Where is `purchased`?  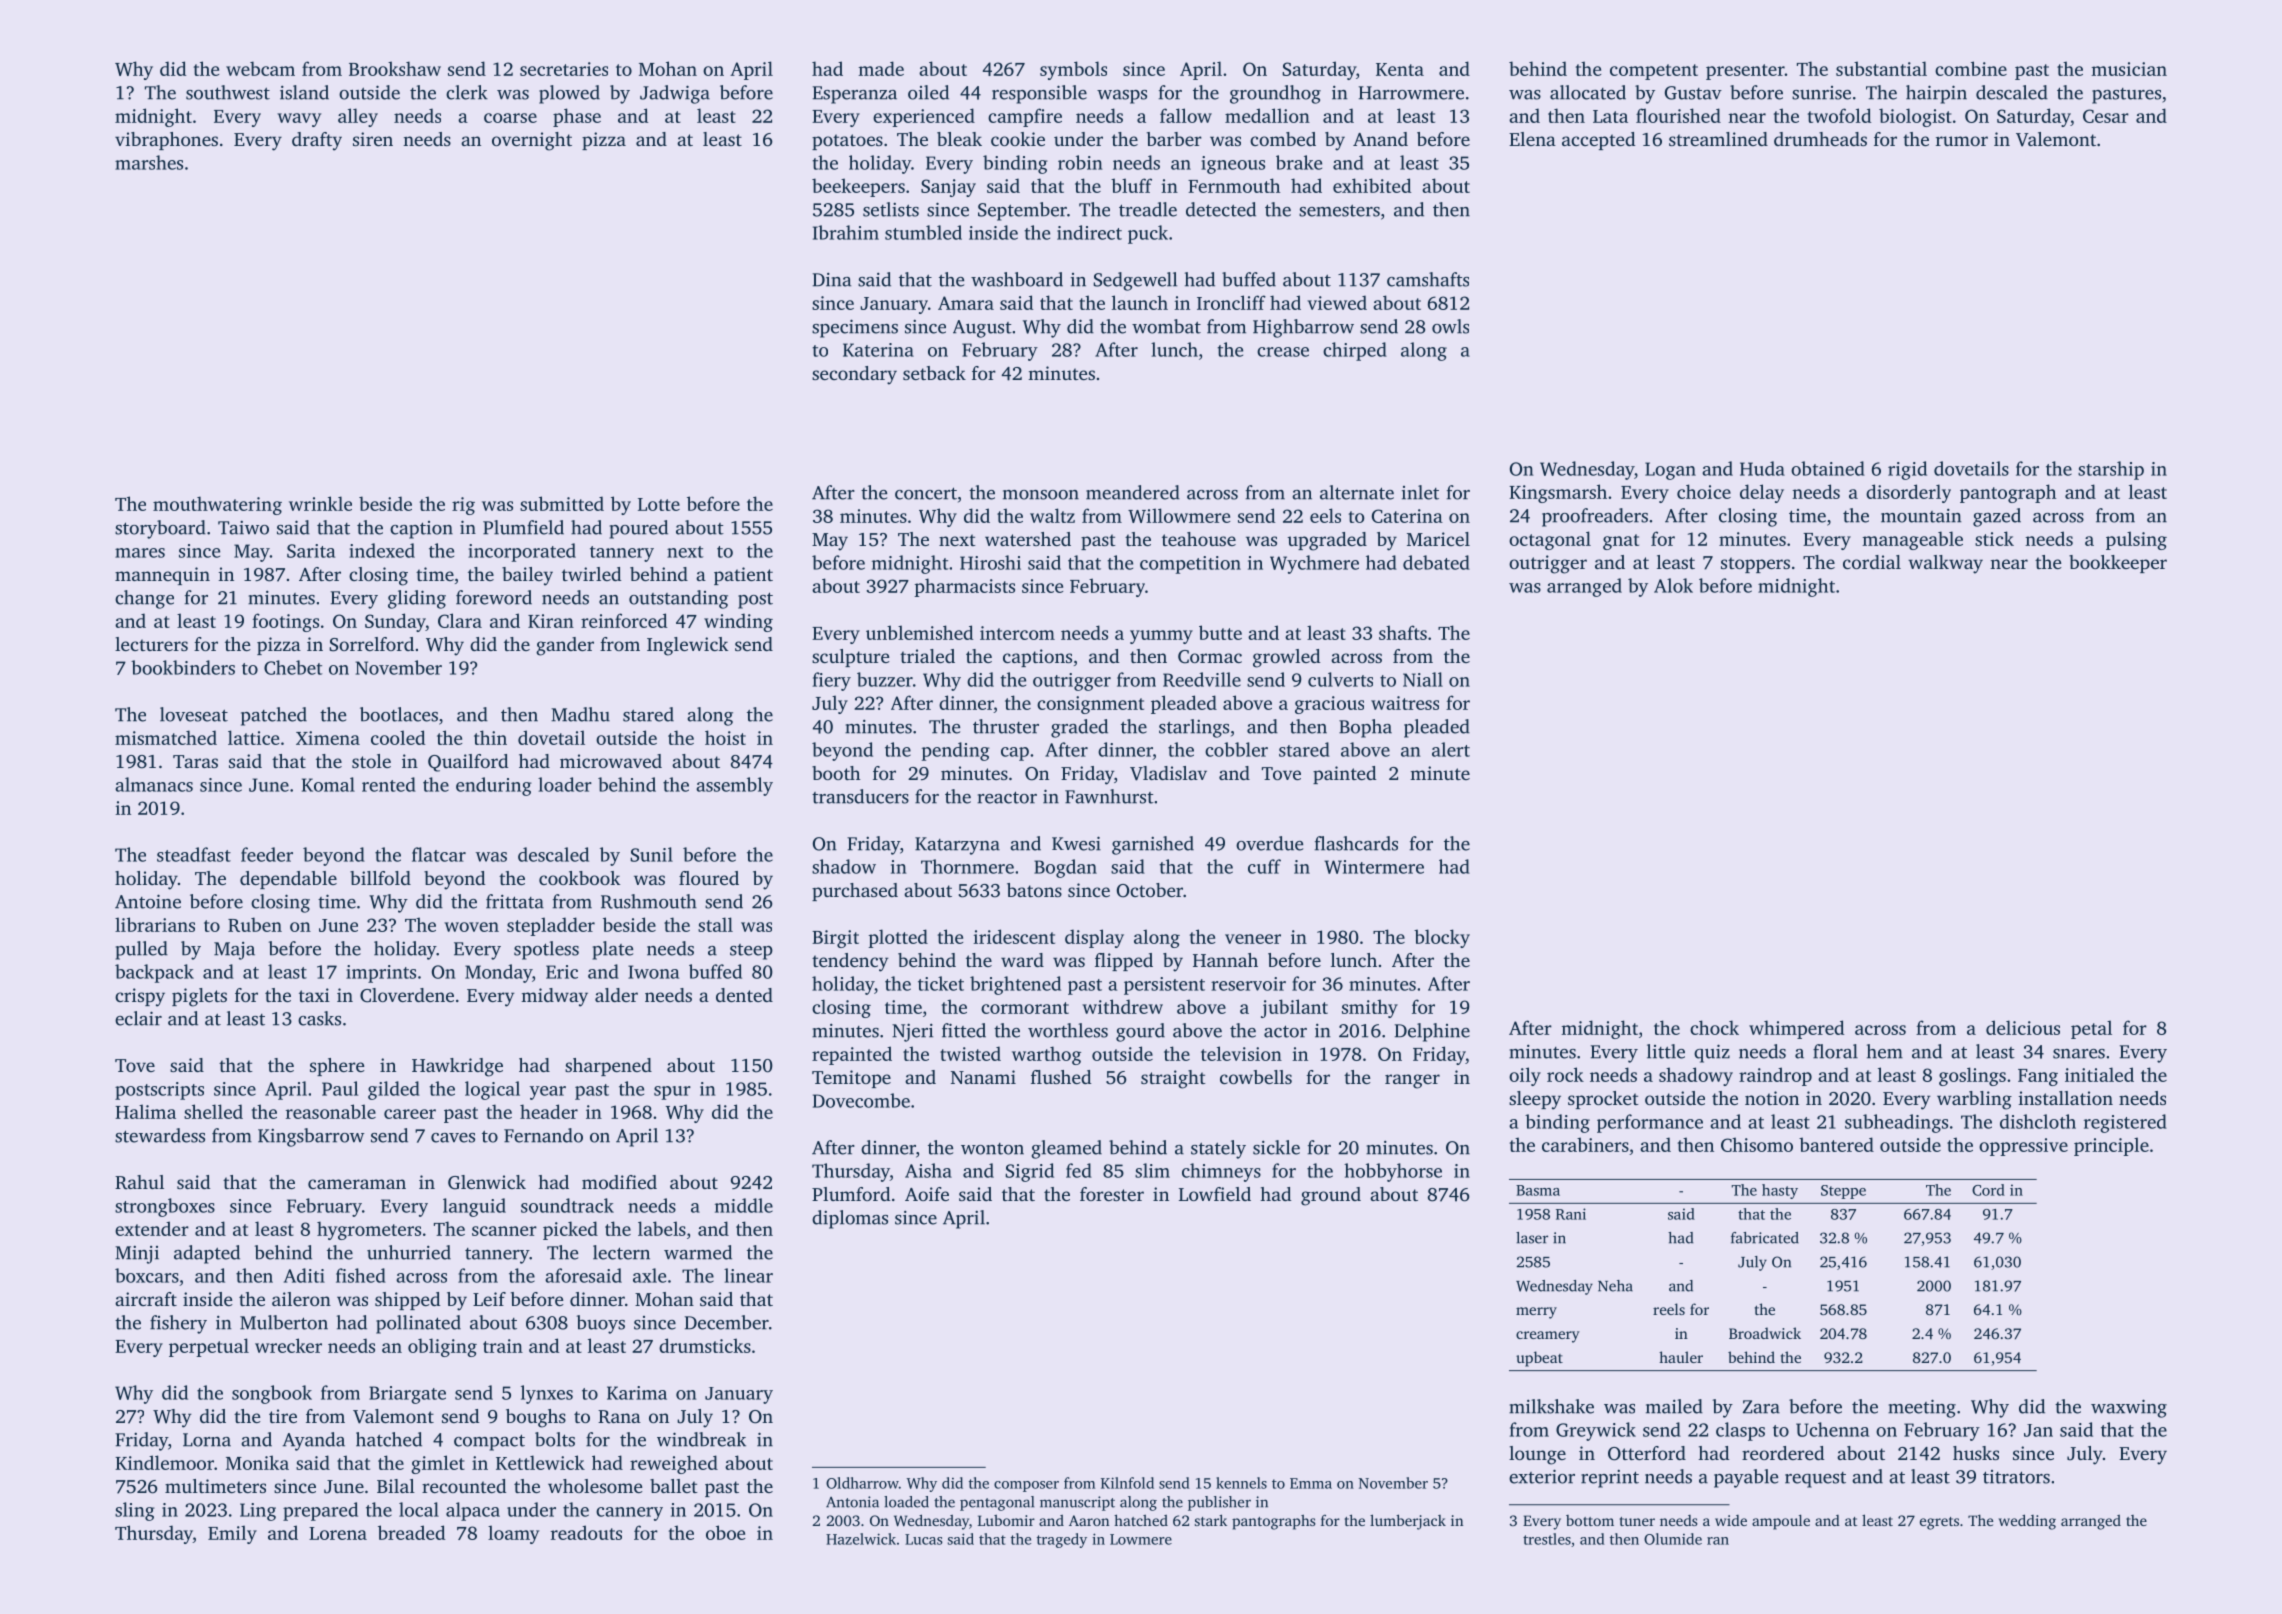
purchased is located at coordinates (855, 892).
